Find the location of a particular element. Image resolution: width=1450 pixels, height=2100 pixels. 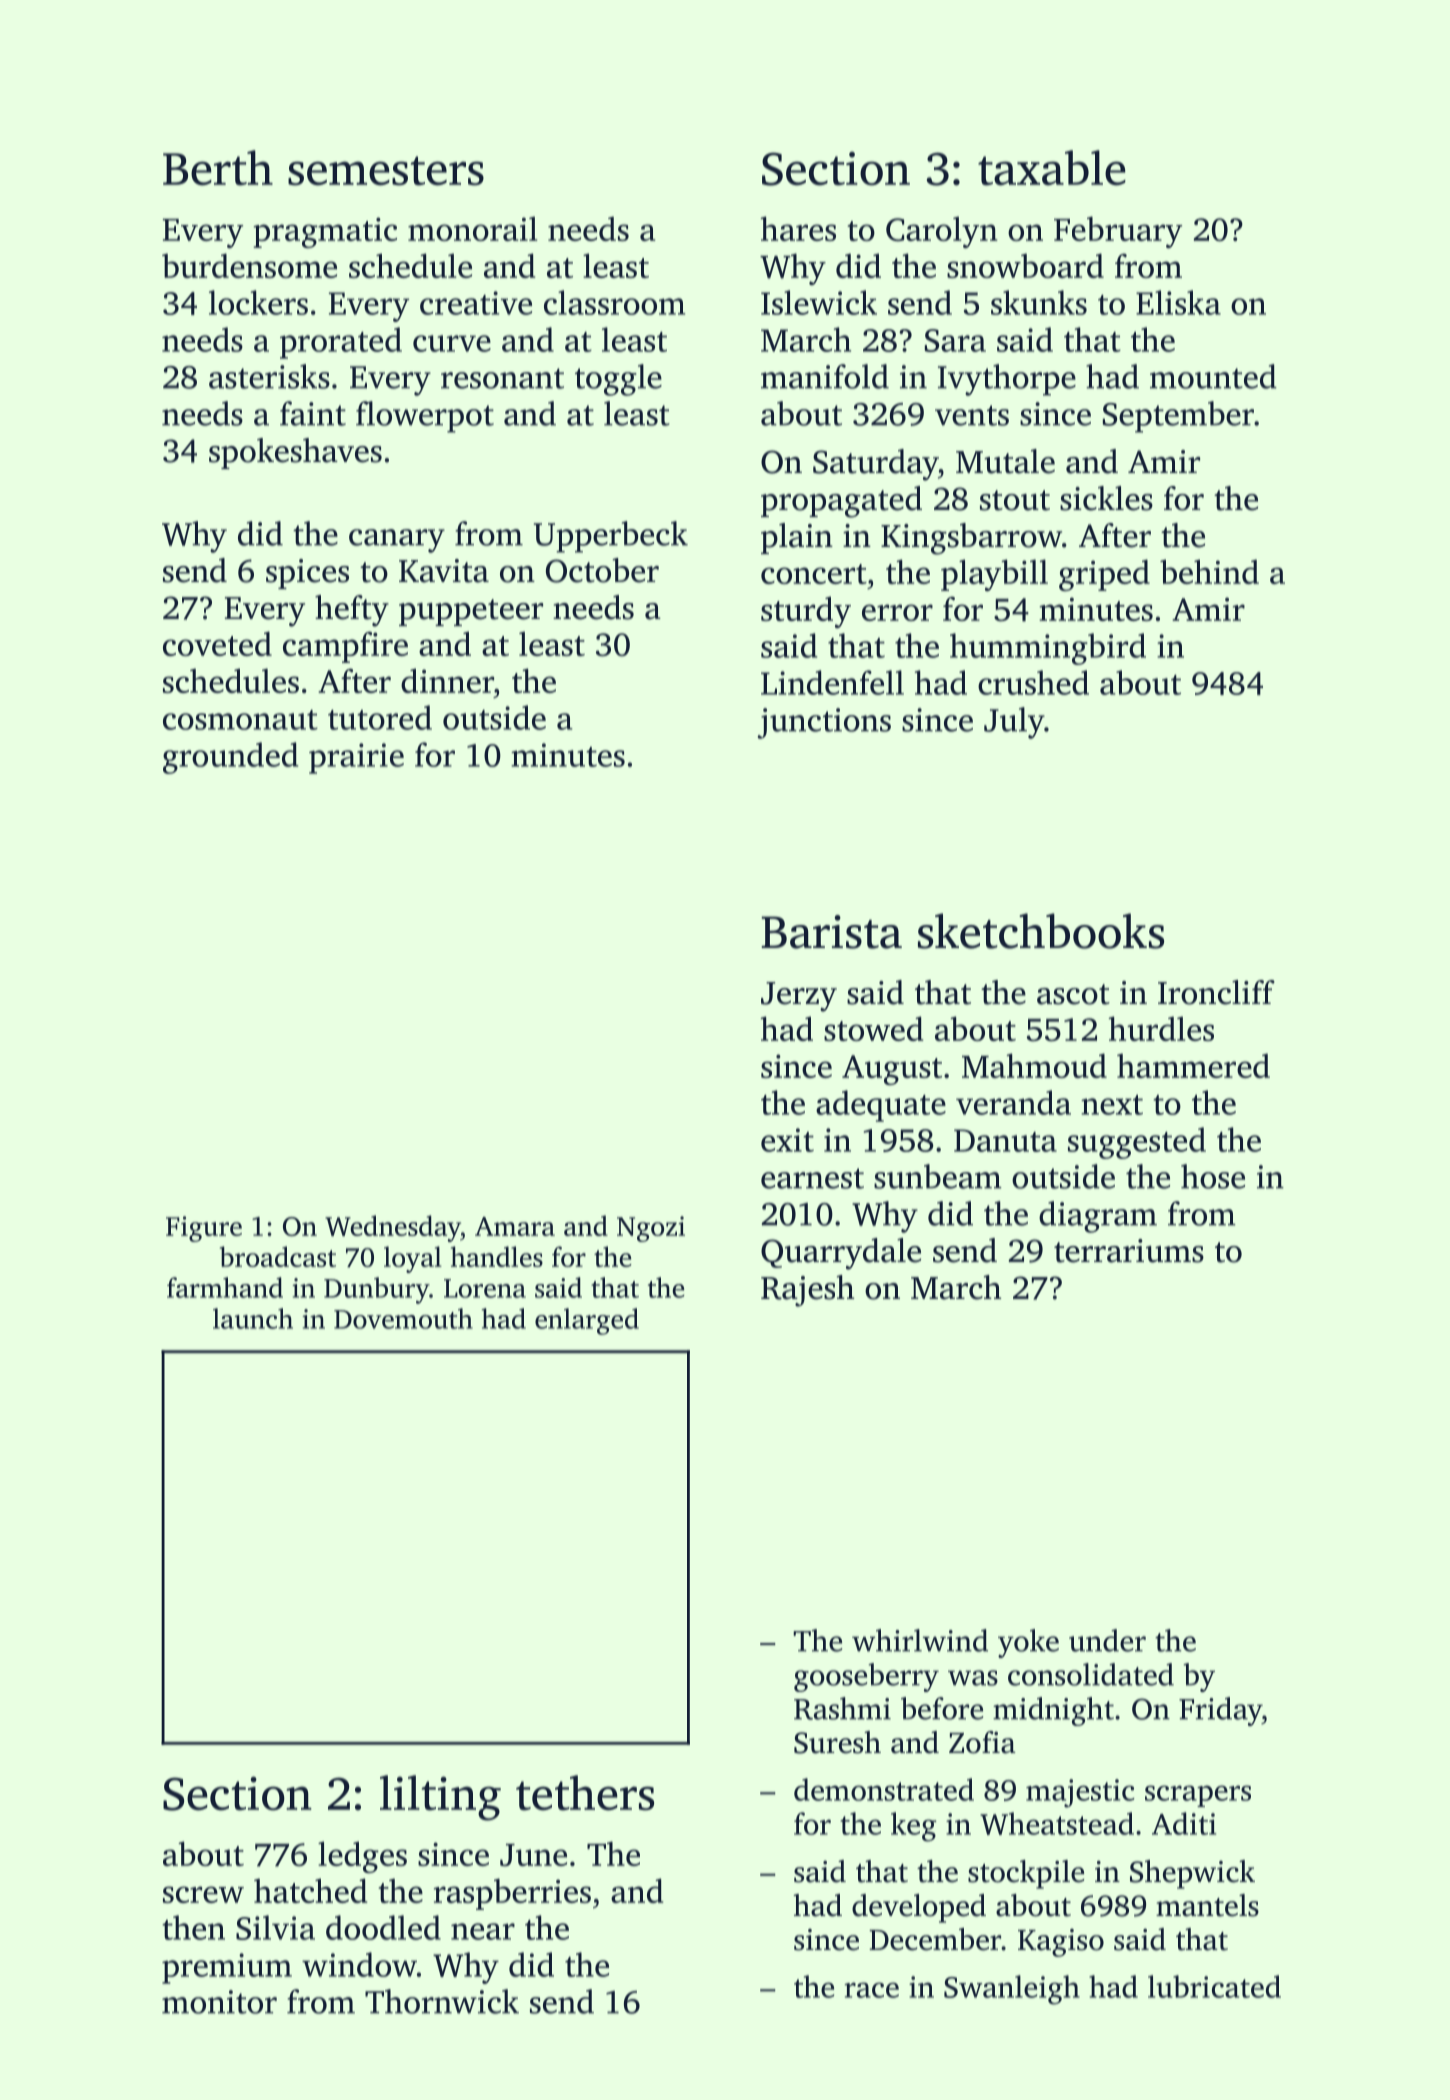

Jerzy is located at coordinates (799, 997).
